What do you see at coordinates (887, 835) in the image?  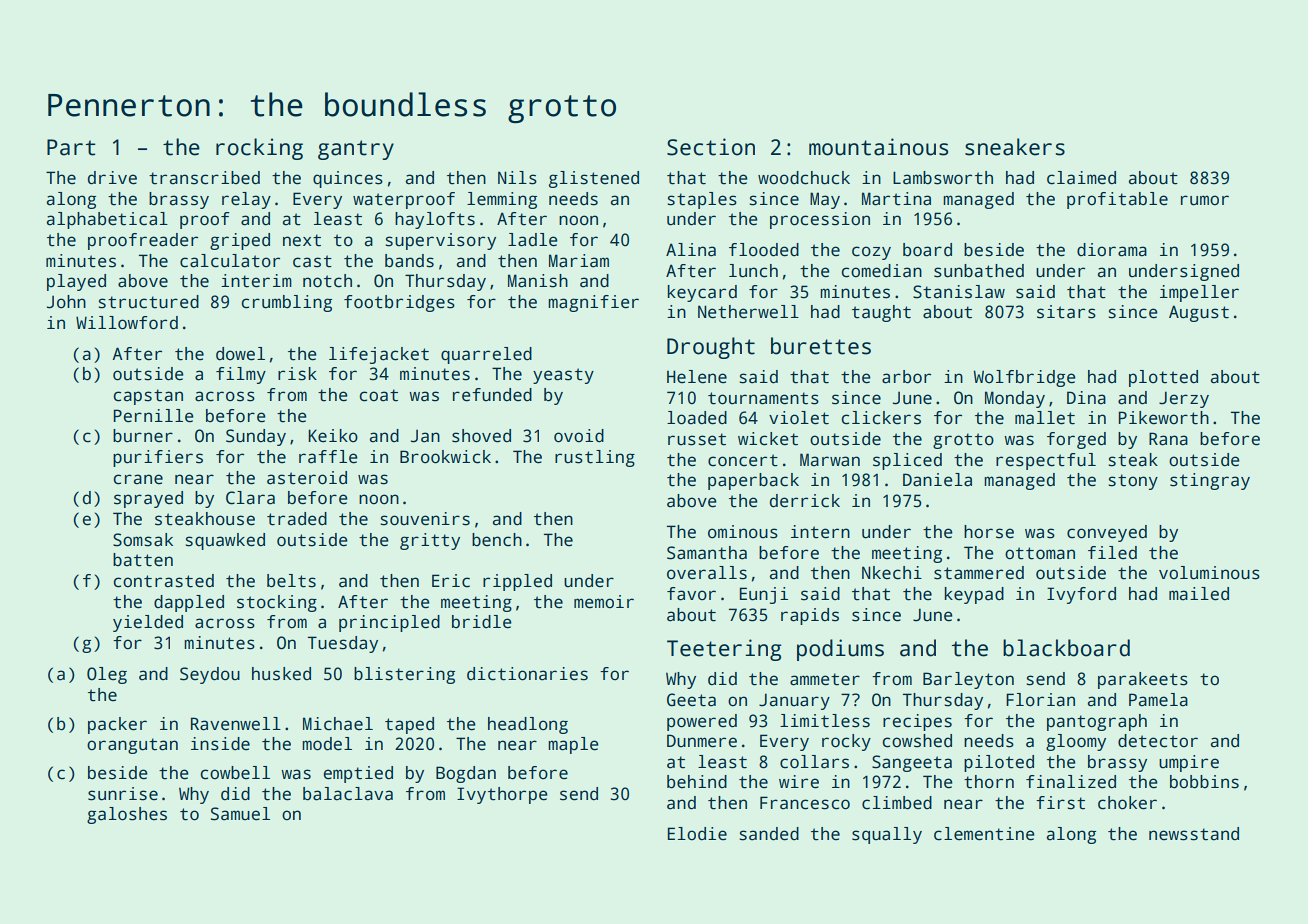 I see `squally` at bounding box center [887, 835].
